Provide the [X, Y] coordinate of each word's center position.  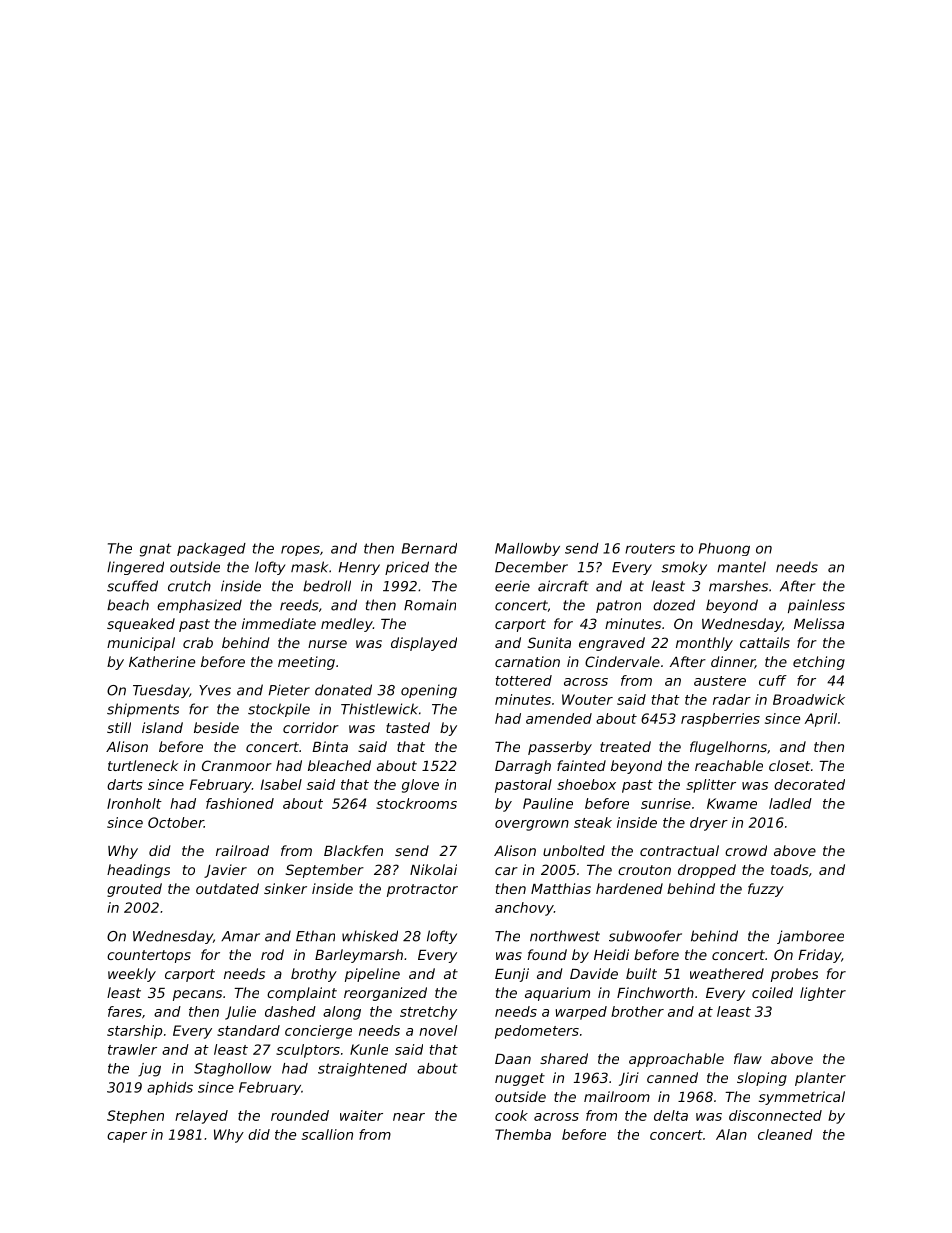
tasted [408, 727]
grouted [134, 890]
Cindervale [622, 661]
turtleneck [143, 765]
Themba [523, 1134]
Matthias [561, 888]
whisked [370, 936]
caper [127, 1137]
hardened [629, 888]
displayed [424, 644]
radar [732, 699]
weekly [132, 975]
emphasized [199, 606]
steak [593, 822]
